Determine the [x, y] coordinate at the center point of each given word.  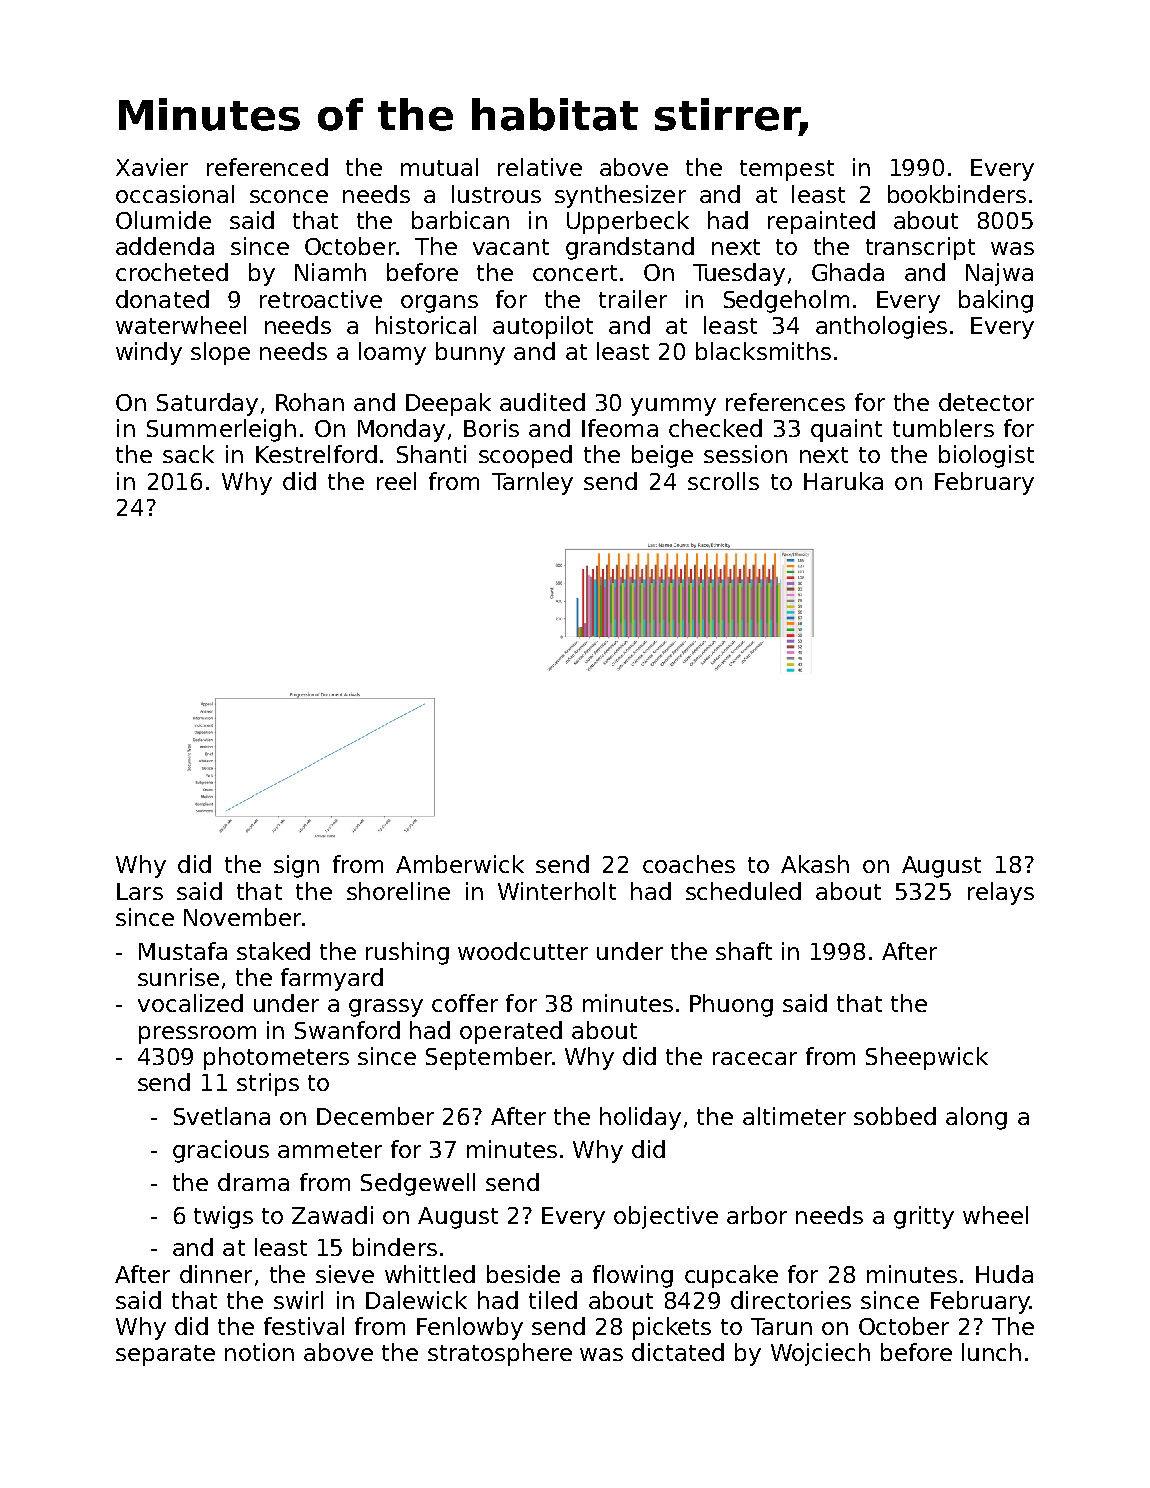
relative [540, 167]
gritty [924, 1217]
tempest [787, 170]
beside [523, 1274]
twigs [223, 1217]
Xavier [152, 167]
